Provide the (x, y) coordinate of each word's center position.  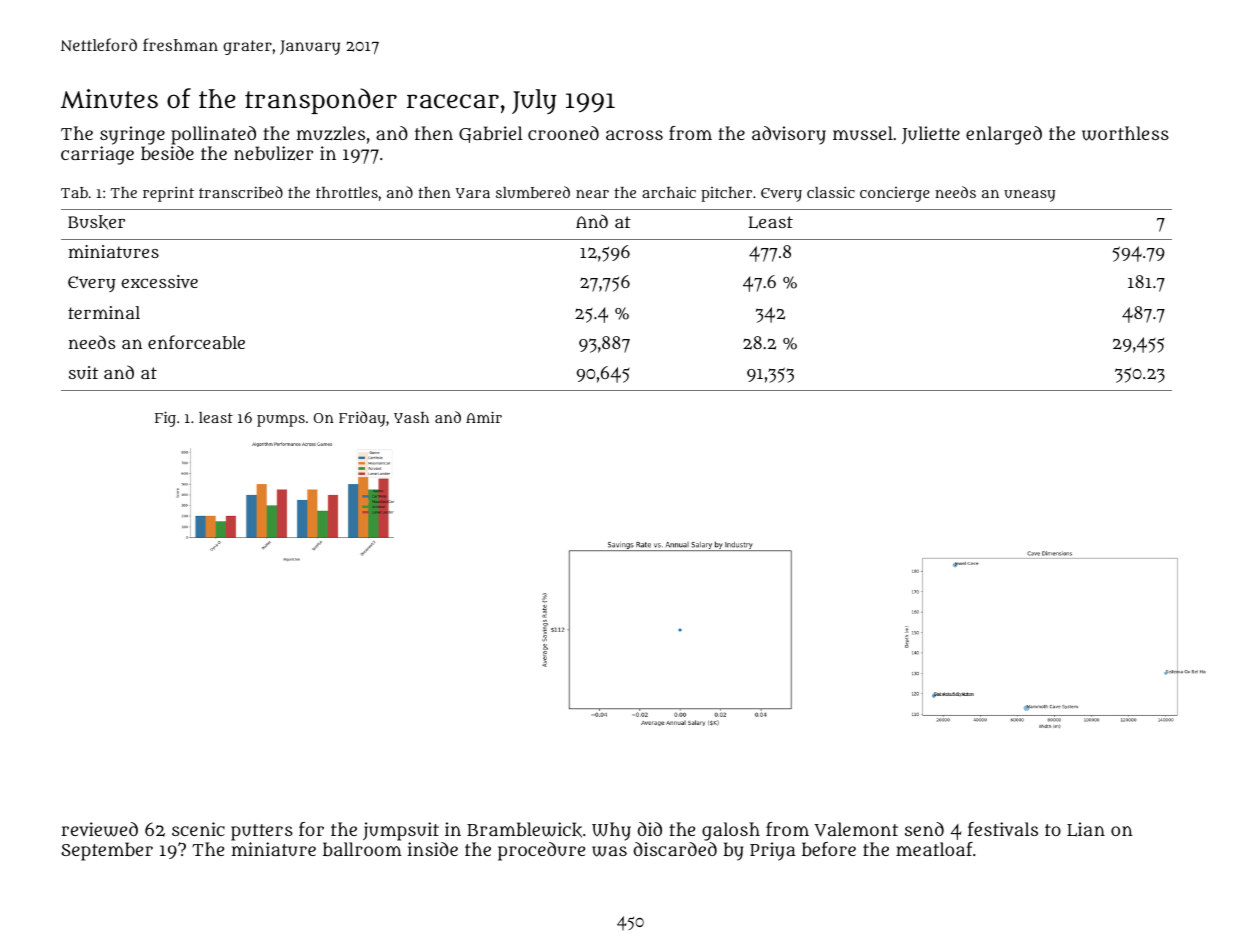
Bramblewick (524, 830)
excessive (160, 281)
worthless (1125, 133)
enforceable (196, 342)
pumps (281, 420)
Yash (411, 417)
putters (262, 832)
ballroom (362, 849)
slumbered (533, 192)
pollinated (213, 135)
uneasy (1029, 196)
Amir (484, 417)
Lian (1086, 829)
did (649, 829)
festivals (1003, 829)
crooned (563, 133)
